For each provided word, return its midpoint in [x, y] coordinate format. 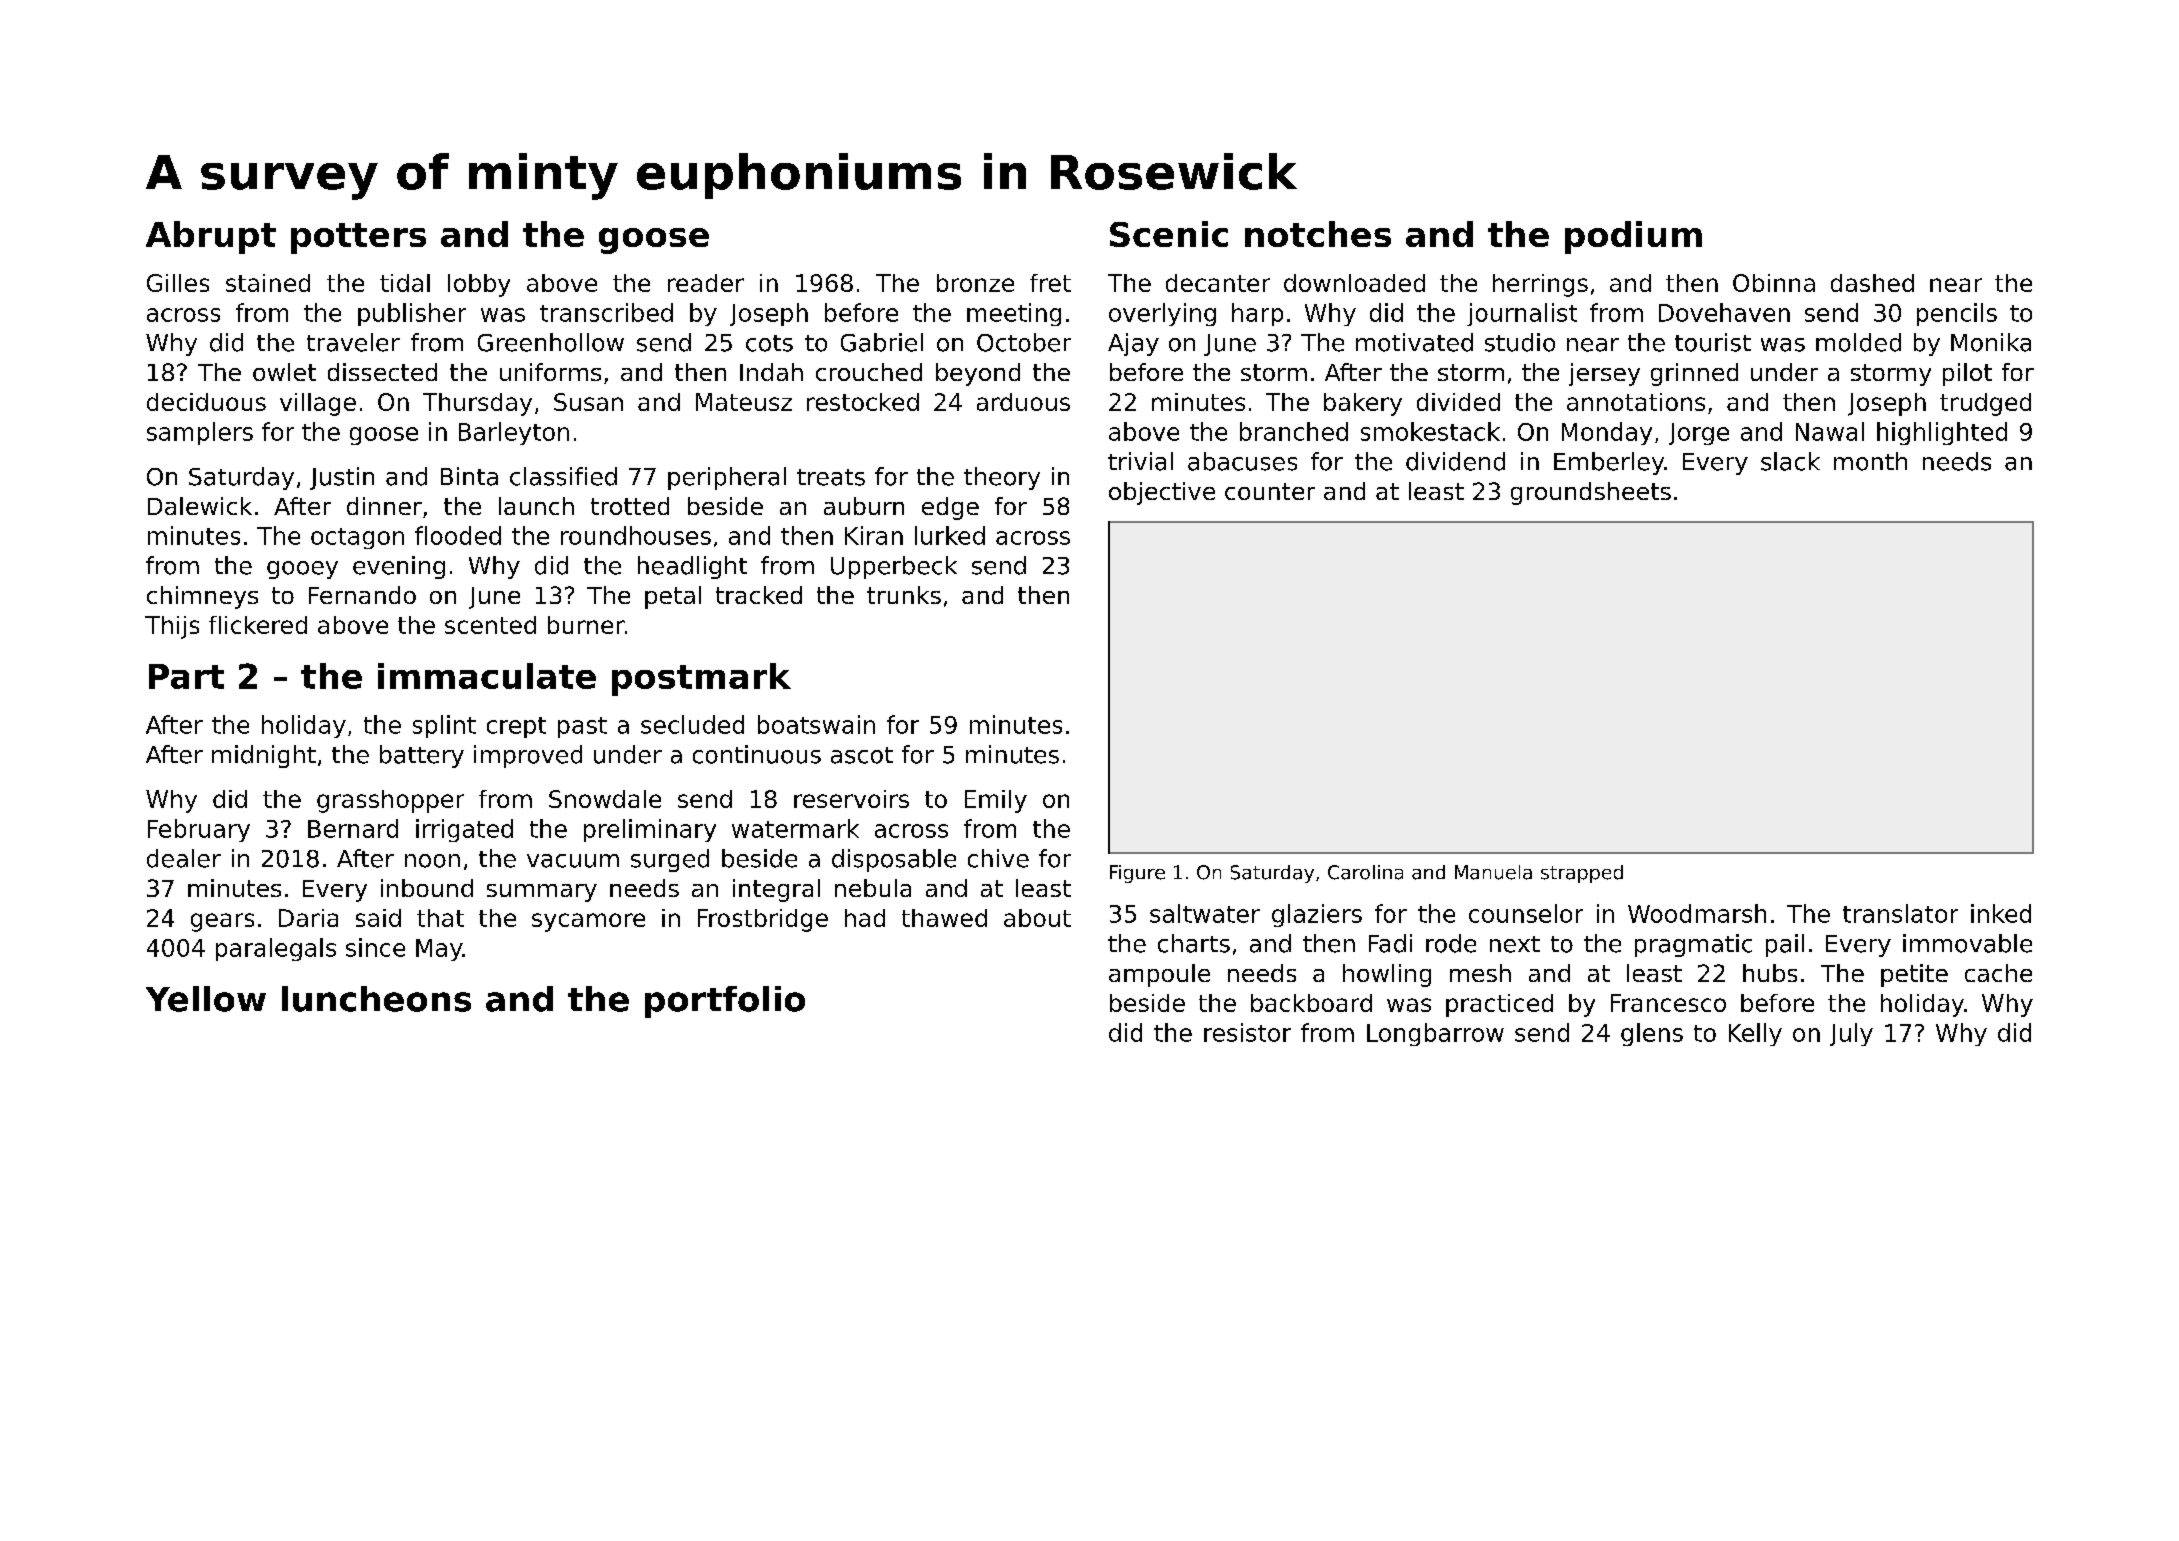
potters [358, 238]
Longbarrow [1435, 1034]
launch [536, 506]
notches [1318, 234]
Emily [996, 801]
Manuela [1493, 872]
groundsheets [1591, 493]
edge [950, 508]
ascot [862, 755]
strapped [1582, 874]
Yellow [206, 999]
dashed [1872, 283]
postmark [701, 679]
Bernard [353, 828]
